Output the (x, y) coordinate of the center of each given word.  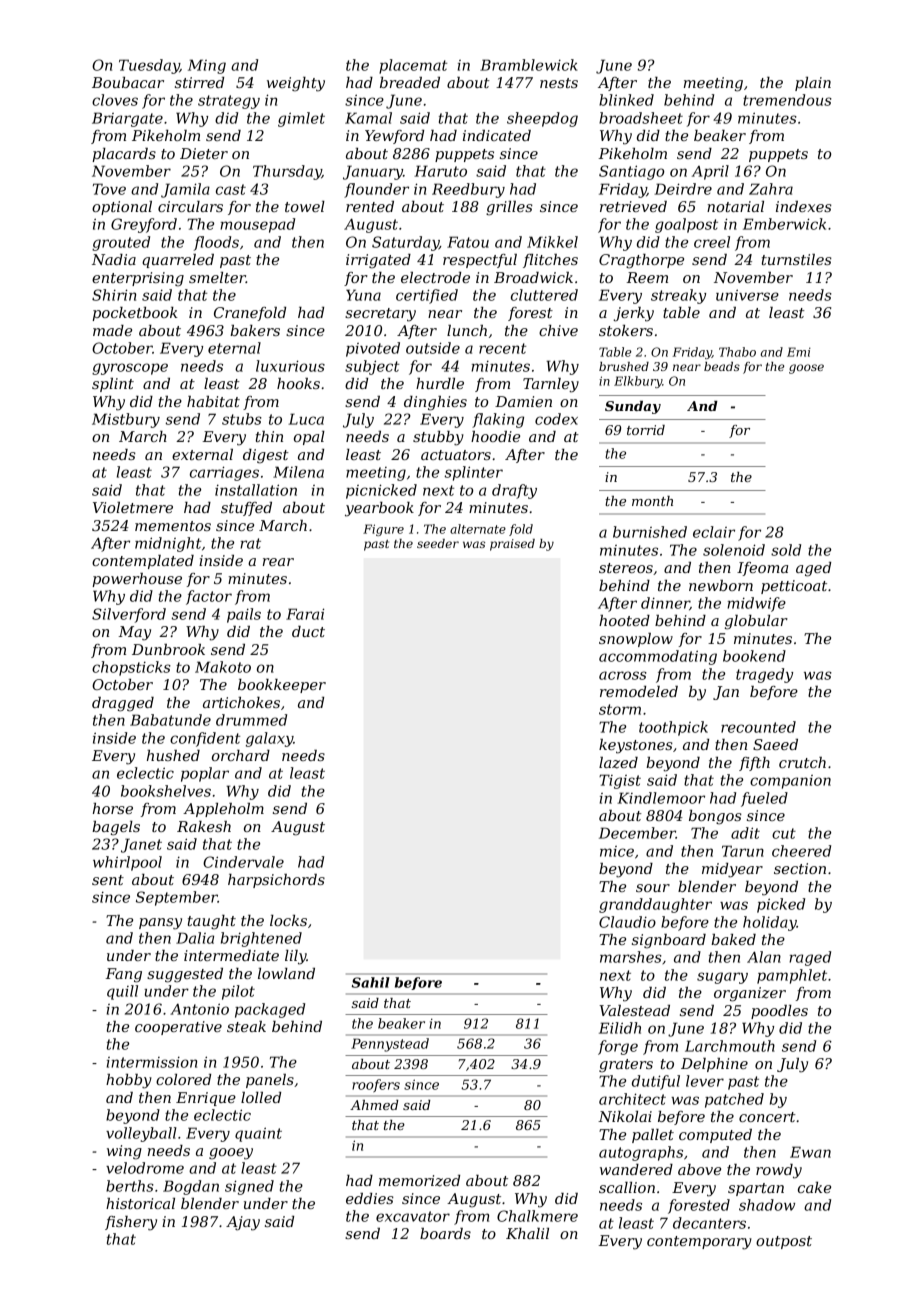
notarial (735, 206)
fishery (131, 1223)
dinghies (435, 403)
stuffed (246, 509)
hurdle (440, 383)
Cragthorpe (641, 261)
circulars (190, 206)
